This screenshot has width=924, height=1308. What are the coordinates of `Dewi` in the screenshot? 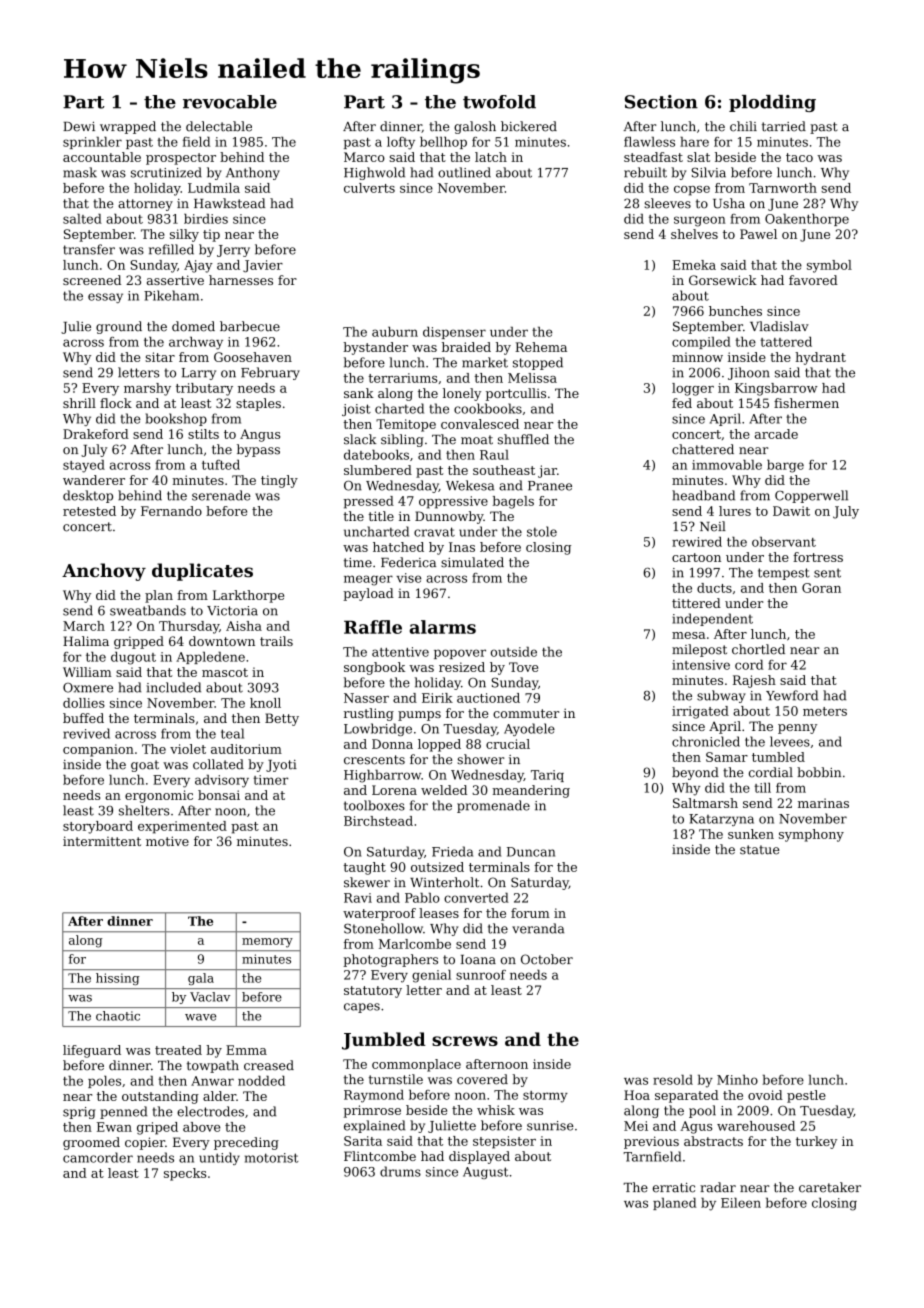 It's located at (79, 127).
